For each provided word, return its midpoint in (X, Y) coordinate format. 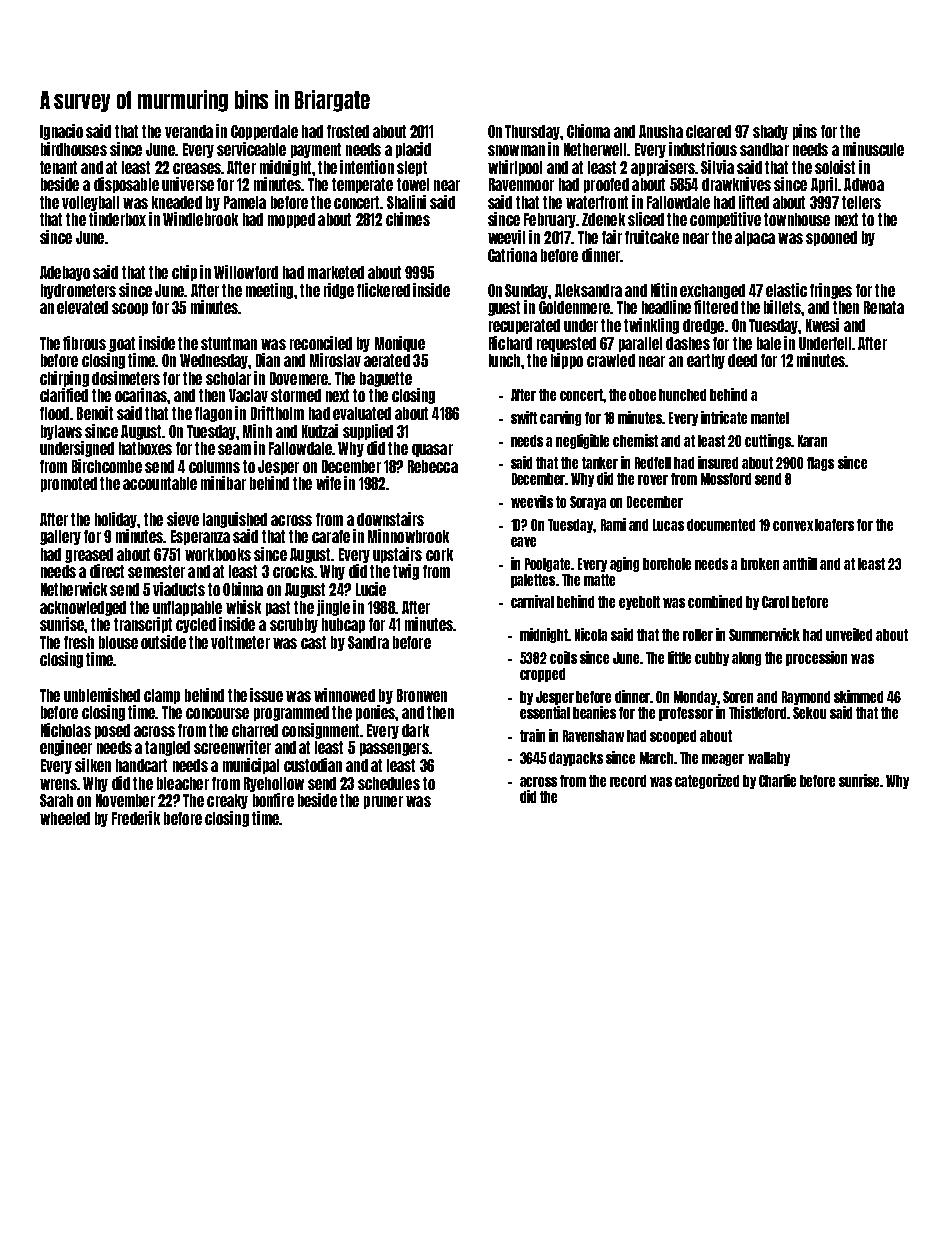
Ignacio (61, 132)
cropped (542, 675)
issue (266, 695)
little (679, 657)
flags (820, 464)
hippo (567, 361)
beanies (594, 712)
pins (805, 132)
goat (122, 344)
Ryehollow (274, 784)
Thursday (532, 132)
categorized (707, 781)
